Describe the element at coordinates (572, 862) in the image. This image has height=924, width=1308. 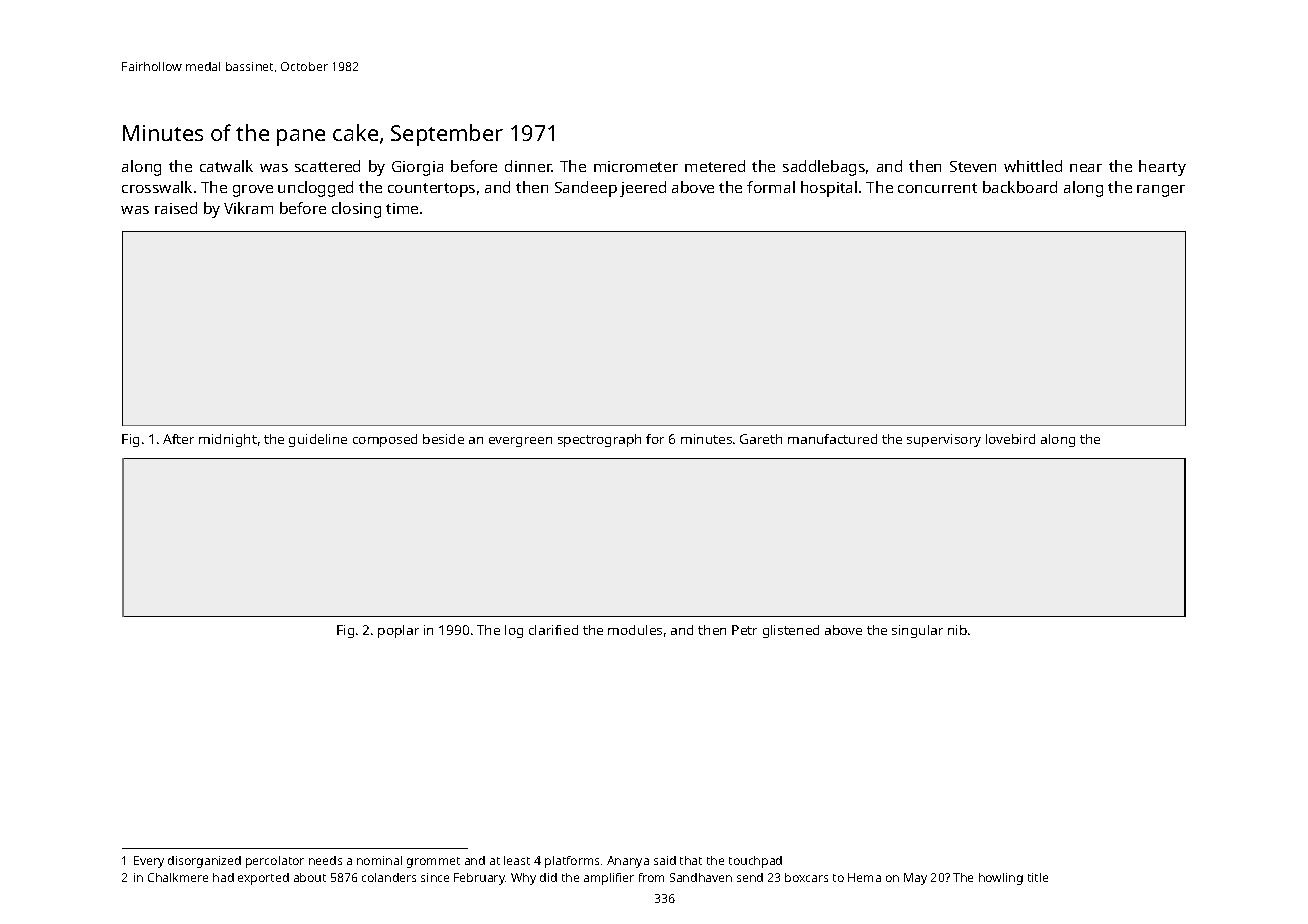
I see `platforms` at that location.
